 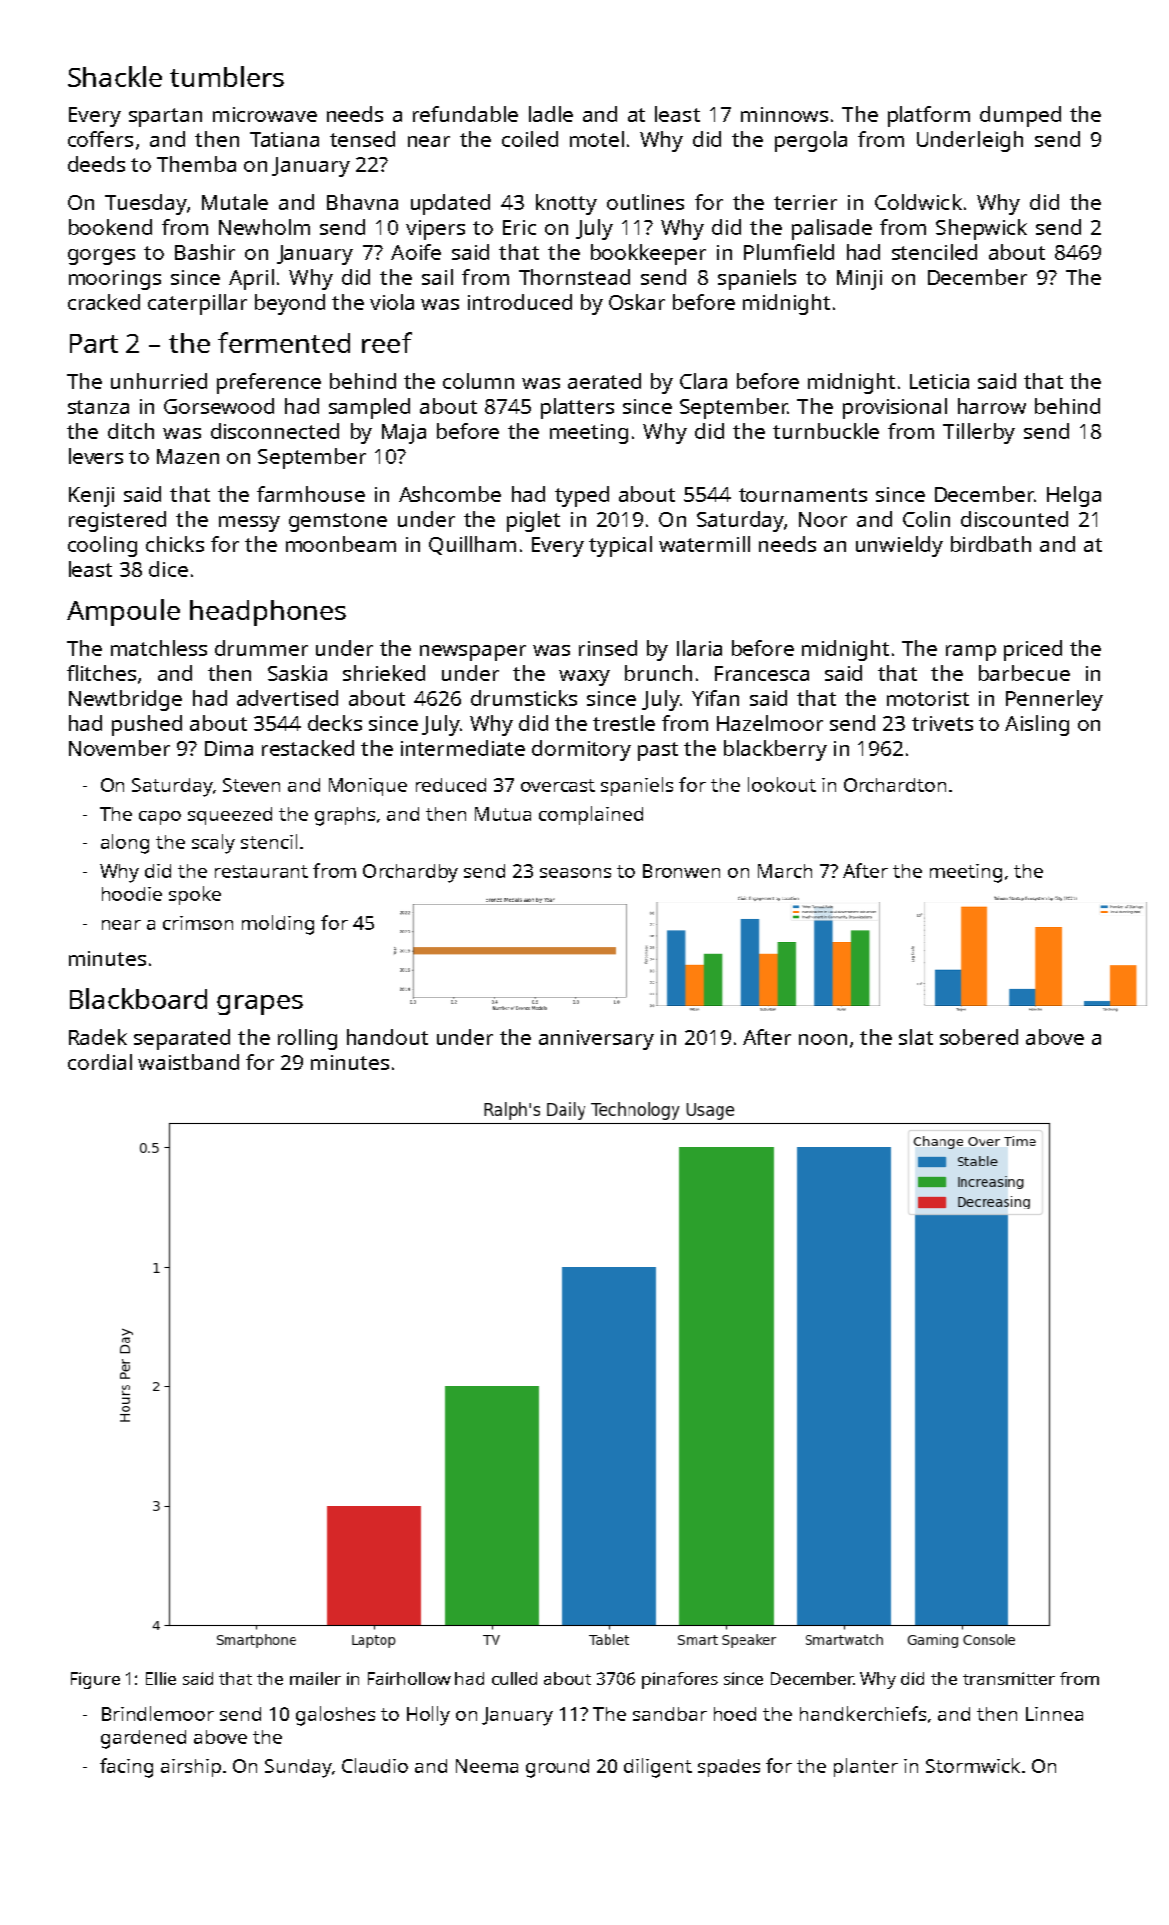 What do you see at coordinates (315, 1678) in the document?
I see `mailer` at bounding box center [315, 1678].
